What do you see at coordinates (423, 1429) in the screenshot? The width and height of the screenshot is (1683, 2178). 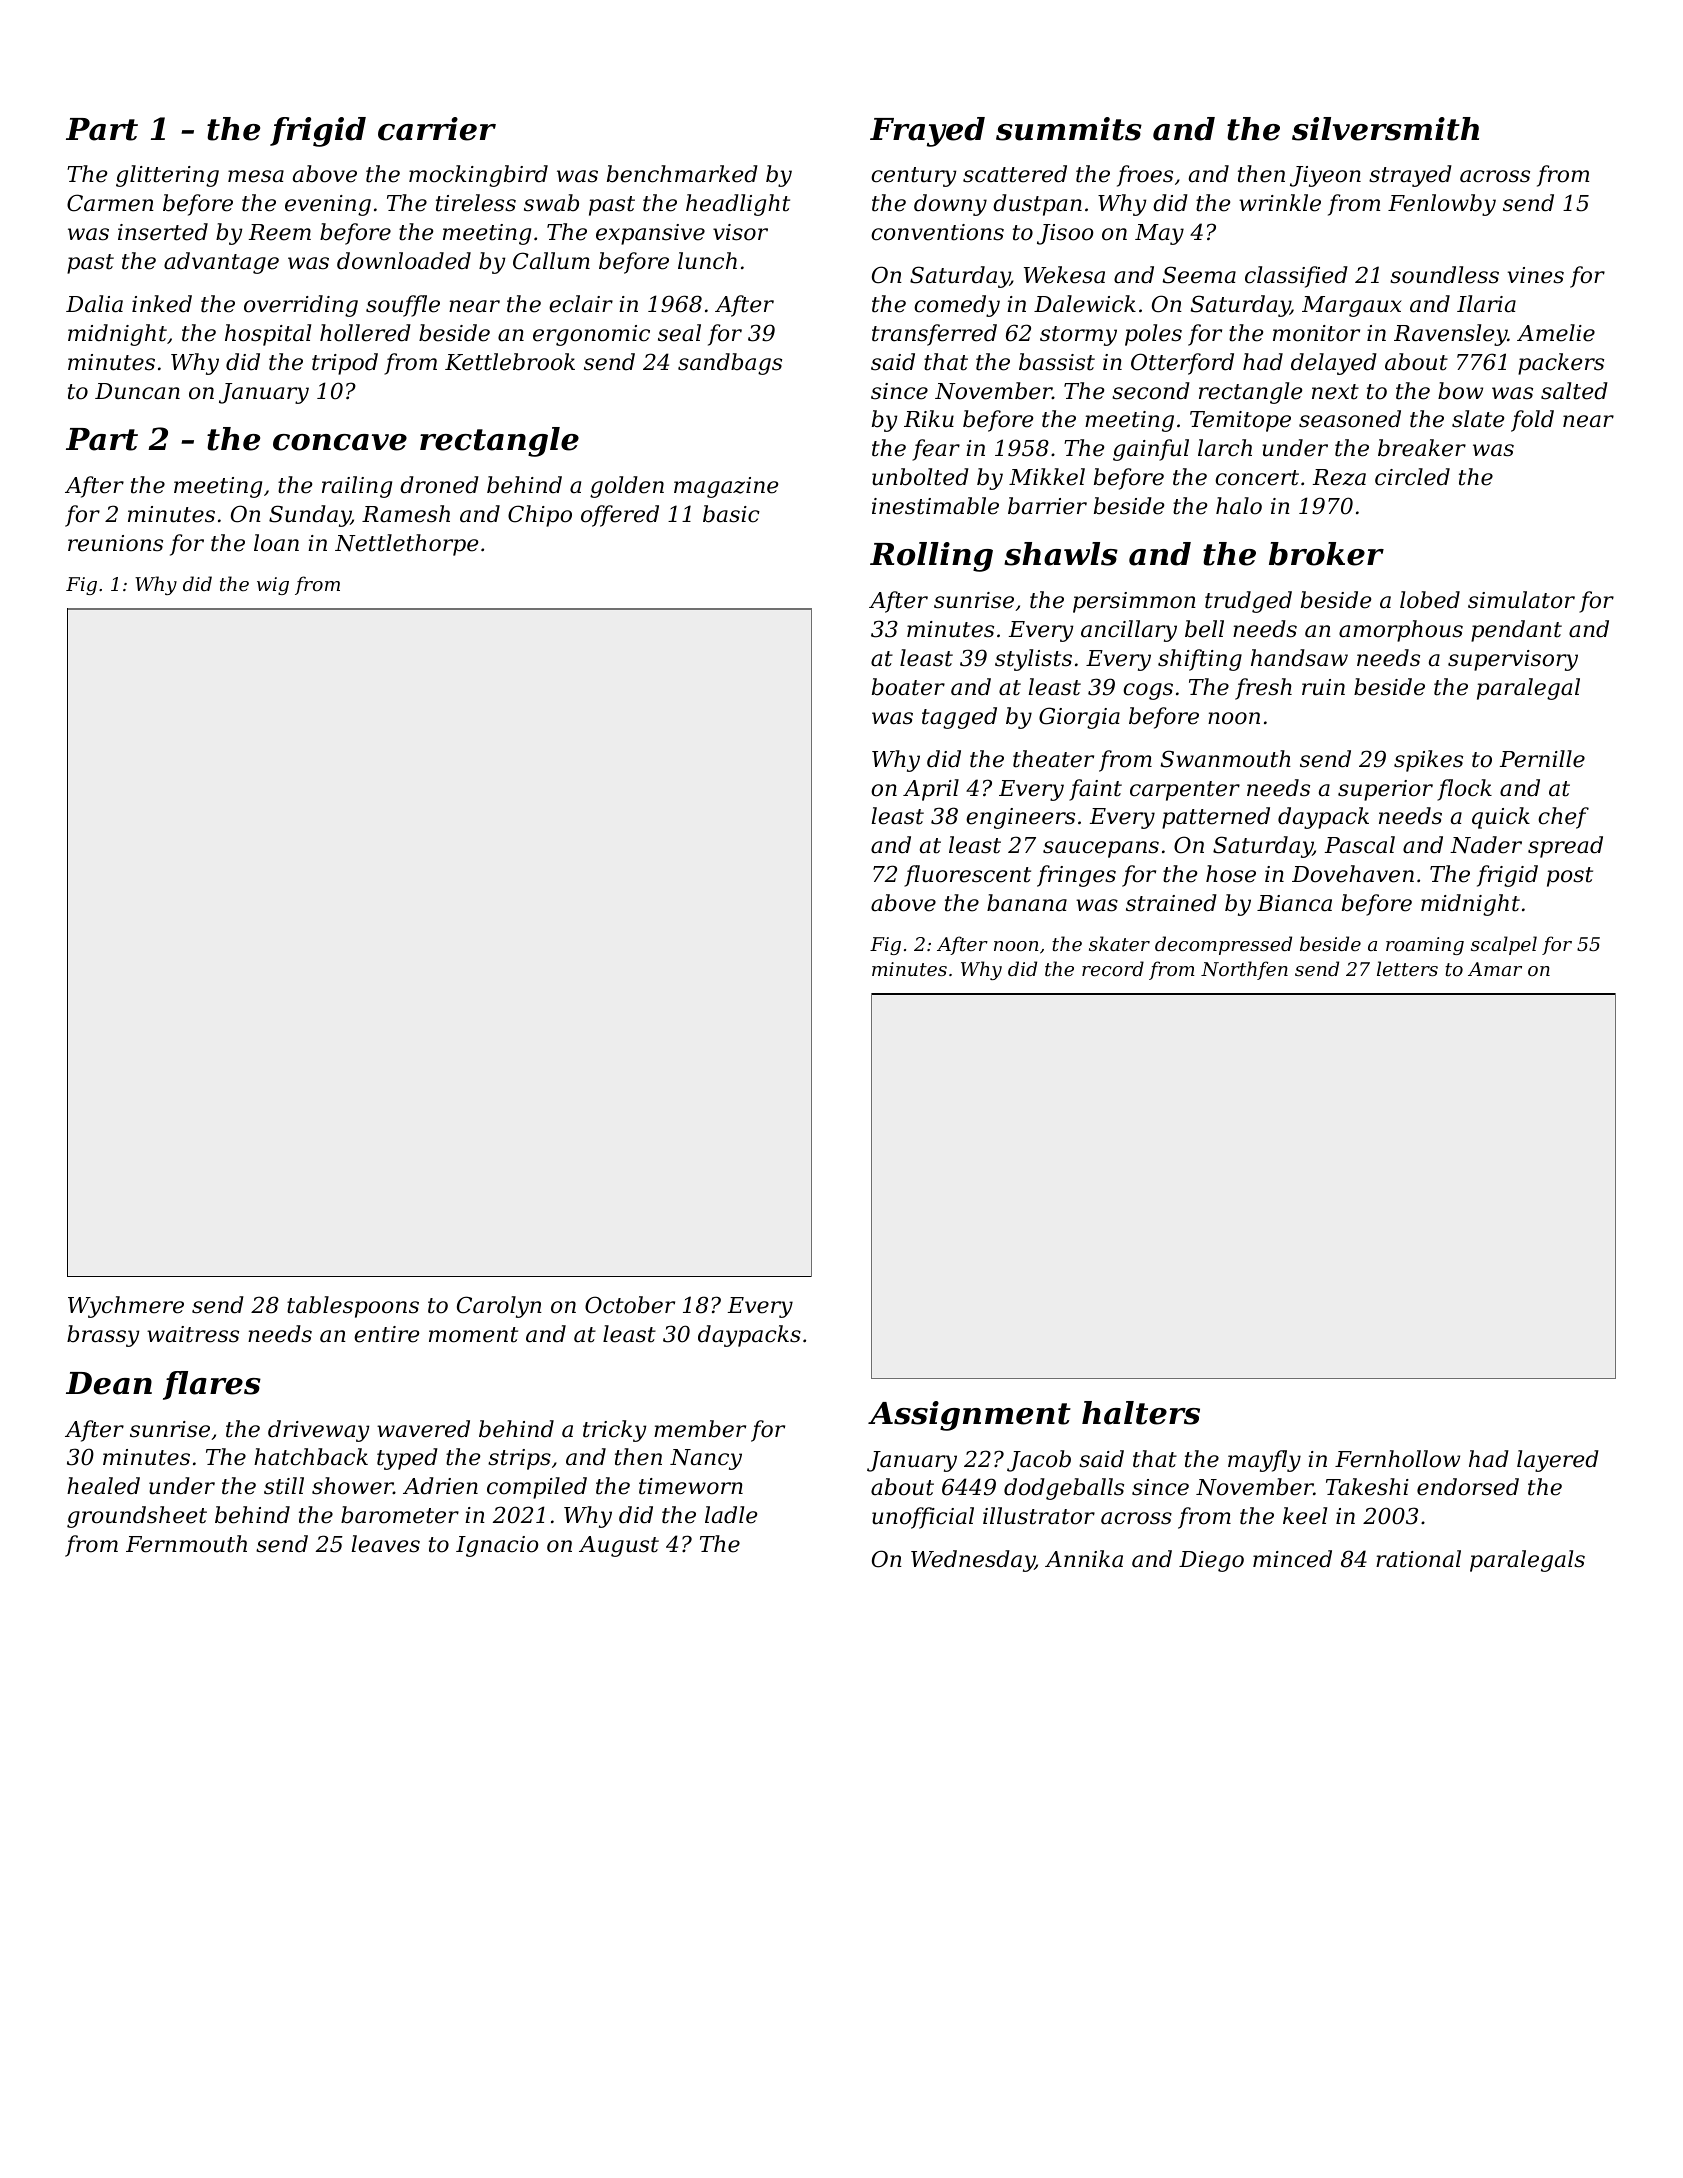 I see `wavered` at bounding box center [423, 1429].
